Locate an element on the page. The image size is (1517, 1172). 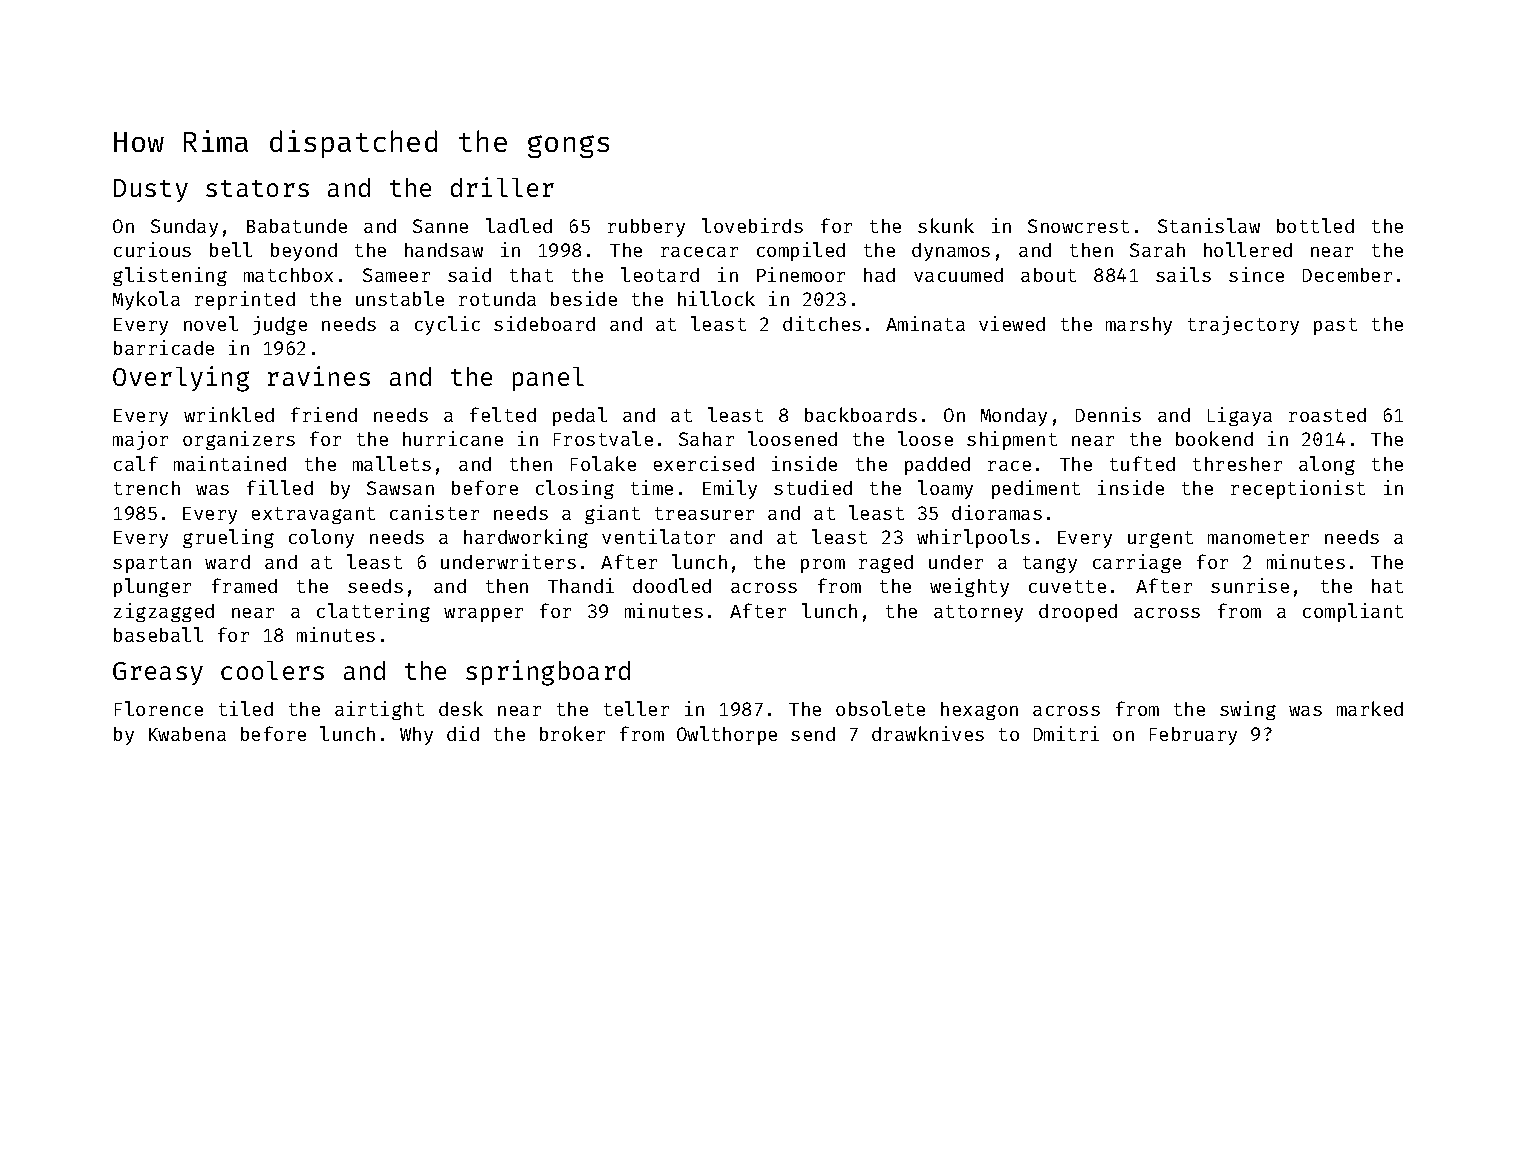
grueling is located at coordinates (228, 538).
